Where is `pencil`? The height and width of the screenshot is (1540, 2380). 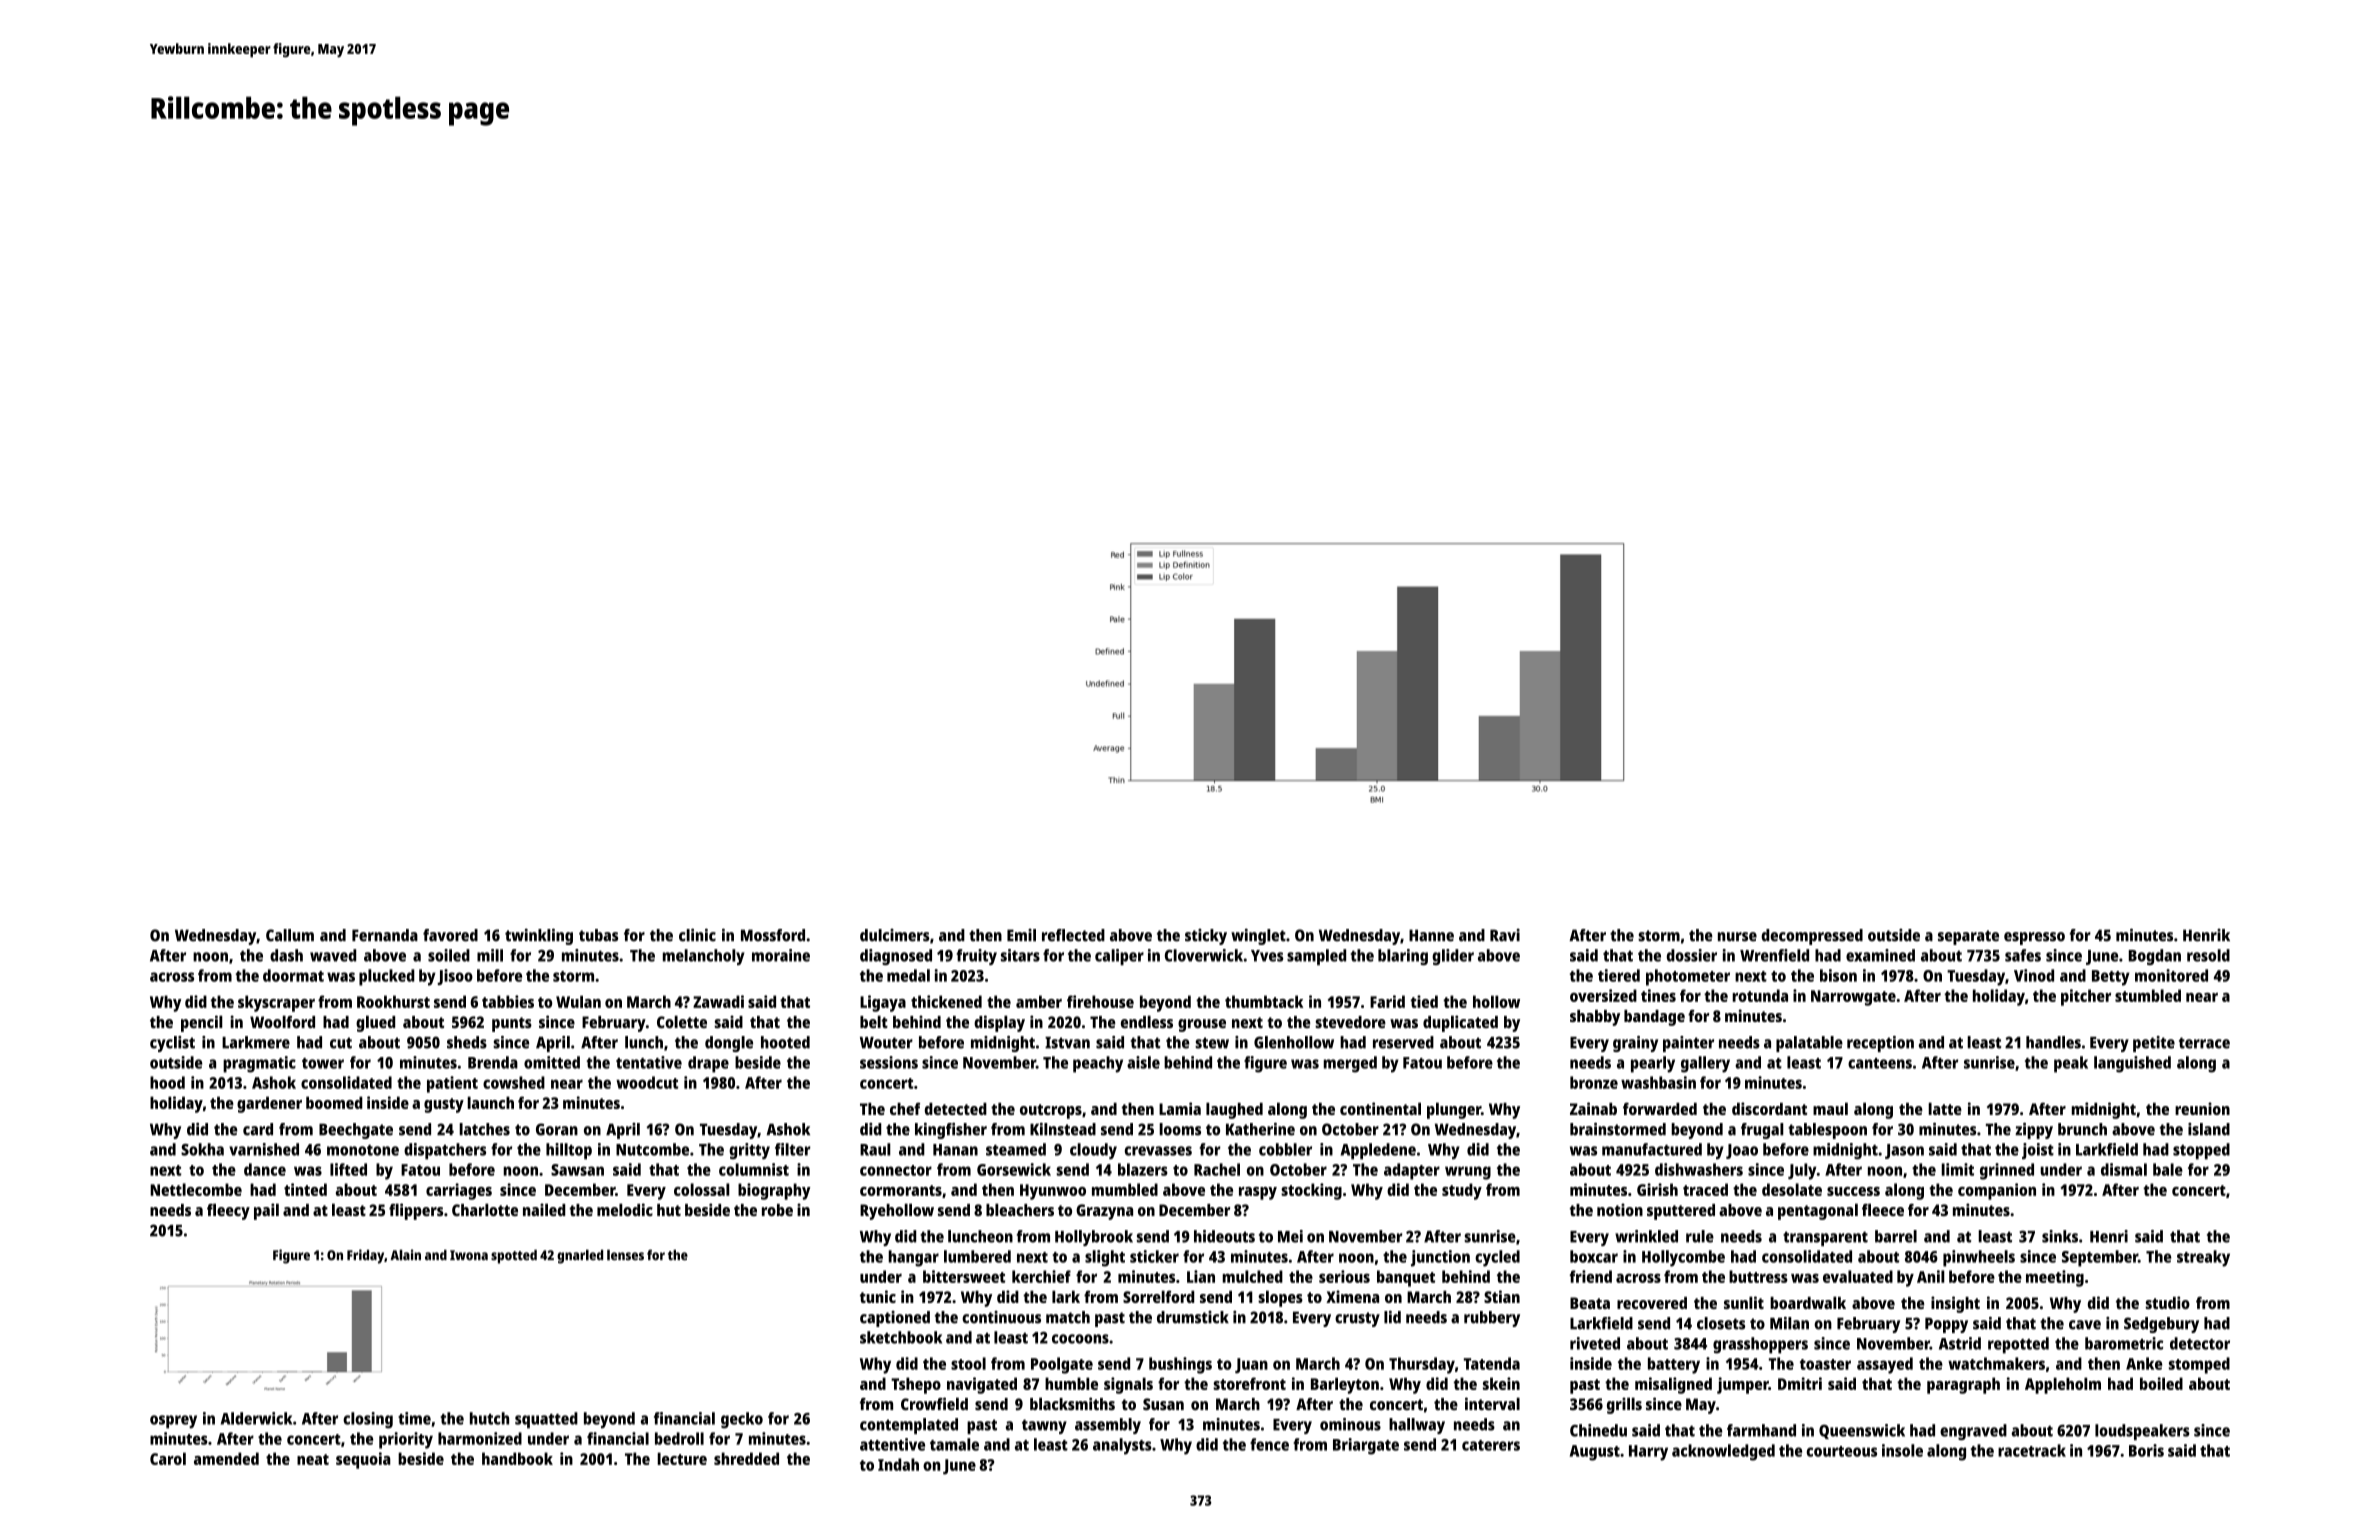
pencil is located at coordinates (202, 1023).
